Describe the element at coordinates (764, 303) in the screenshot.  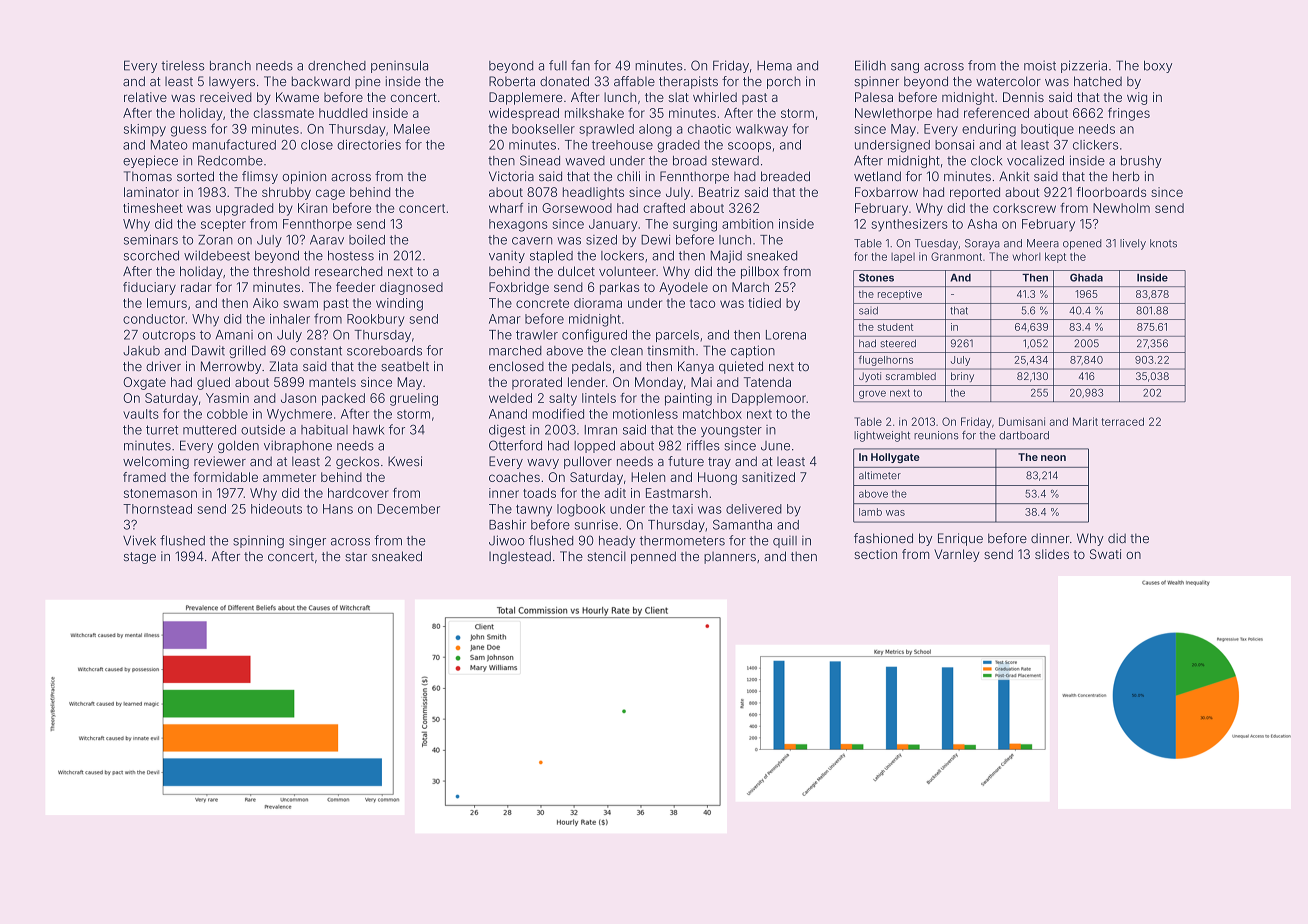
I see `tidied` at that location.
